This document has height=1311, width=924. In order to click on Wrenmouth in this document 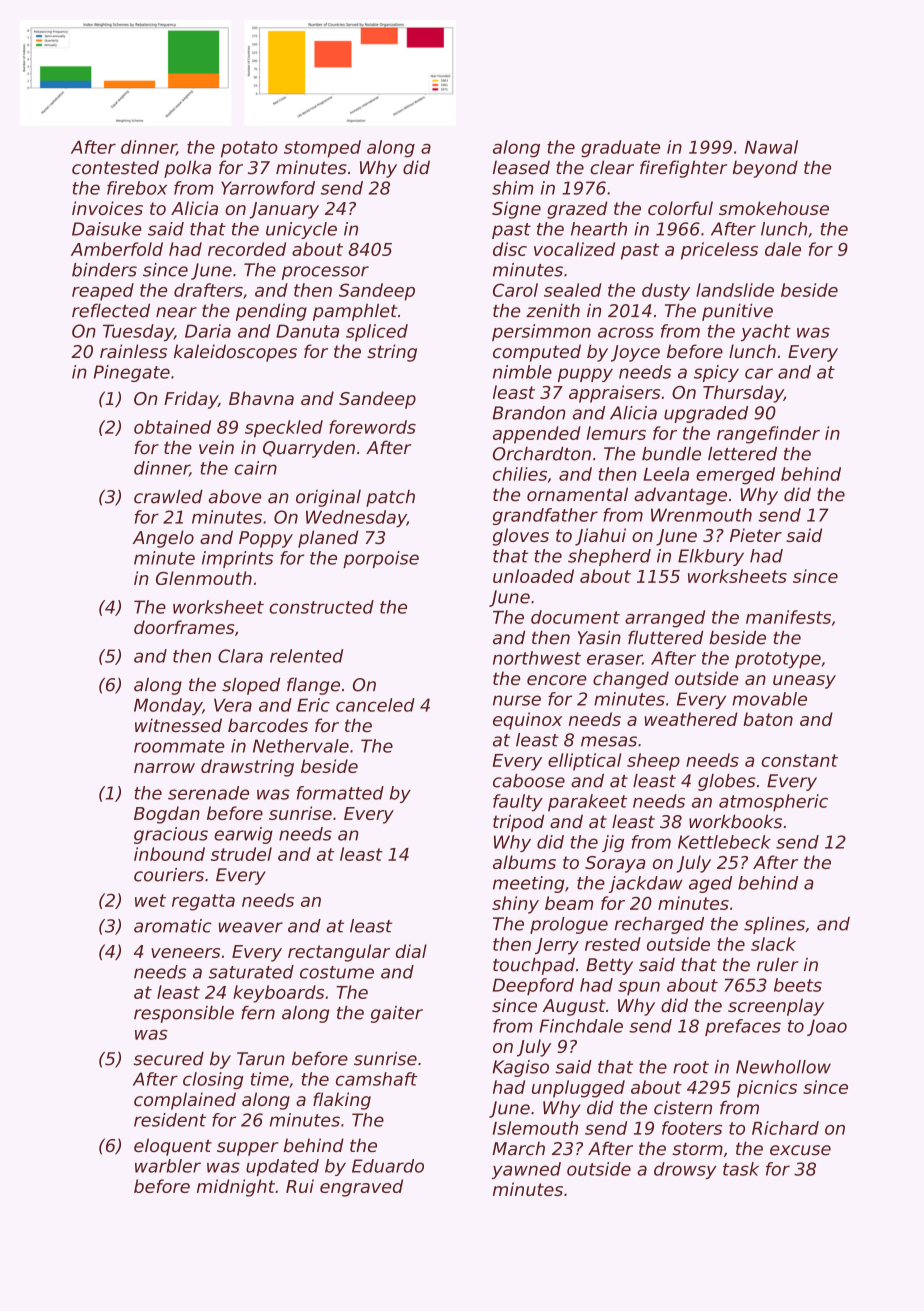, I will do `click(701, 515)`.
